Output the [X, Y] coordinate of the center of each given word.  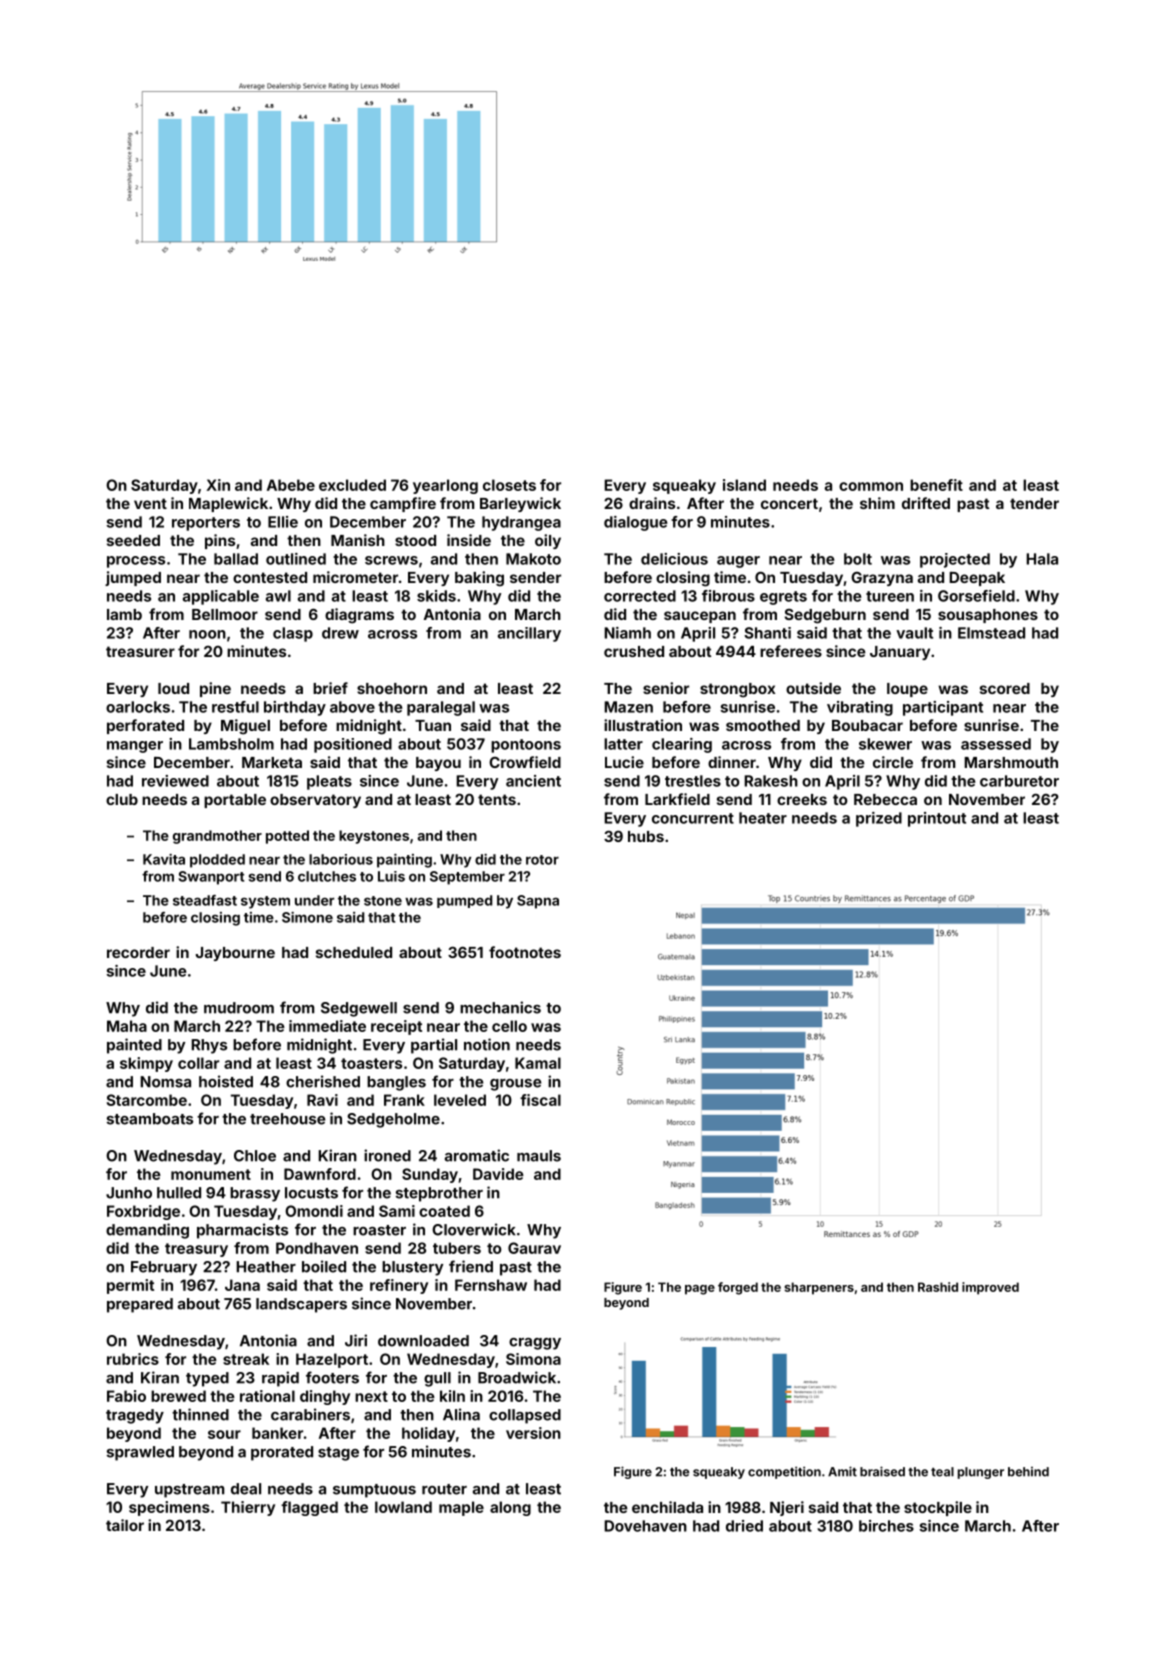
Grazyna [882, 579]
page [700, 1290]
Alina [461, 1414]
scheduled [354, 952]
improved [990, 1288]
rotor [542, 860]
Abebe [291, 485]
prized [879, 819]
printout [937, 819]
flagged [309, 1508]
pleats [329, 782]
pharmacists [242, 1231]
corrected [640, 596]
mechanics [500, 1007]
